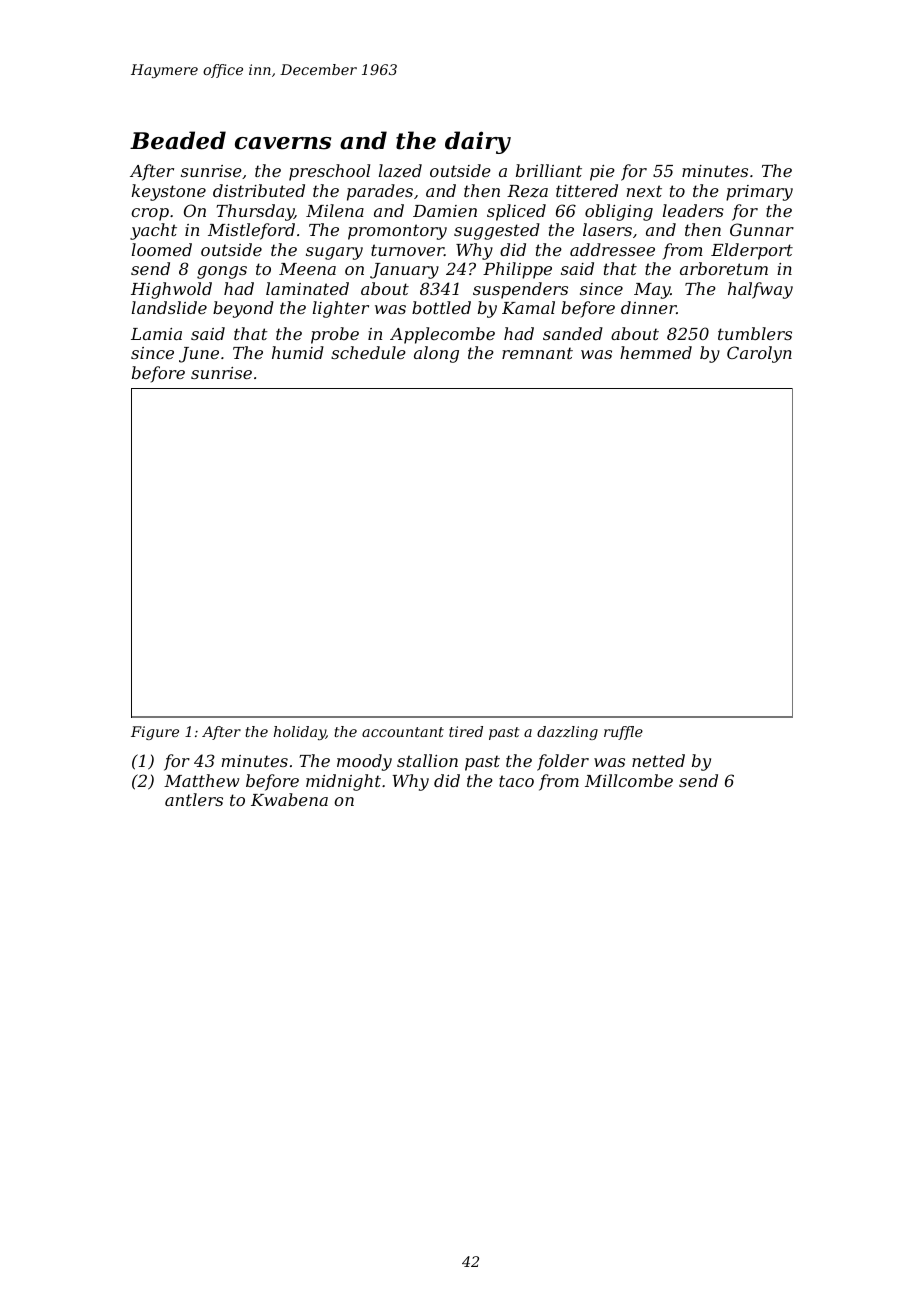 This document has width=924, height=1314. Describe the element at coordinates (602, 173) in the document. I see `pie` at that location.
